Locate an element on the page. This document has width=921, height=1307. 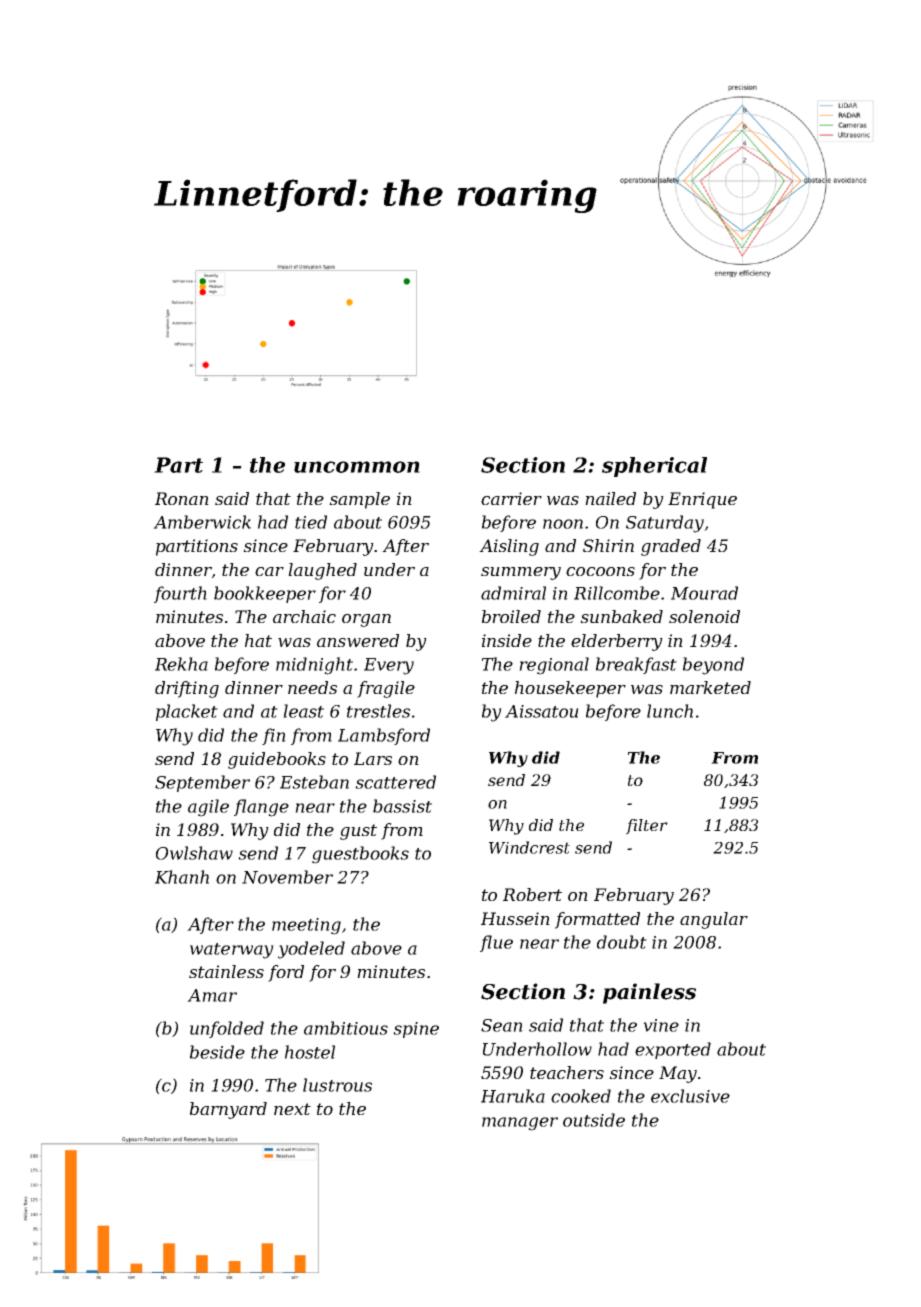
carrier is located at coordinates (511, 498).
